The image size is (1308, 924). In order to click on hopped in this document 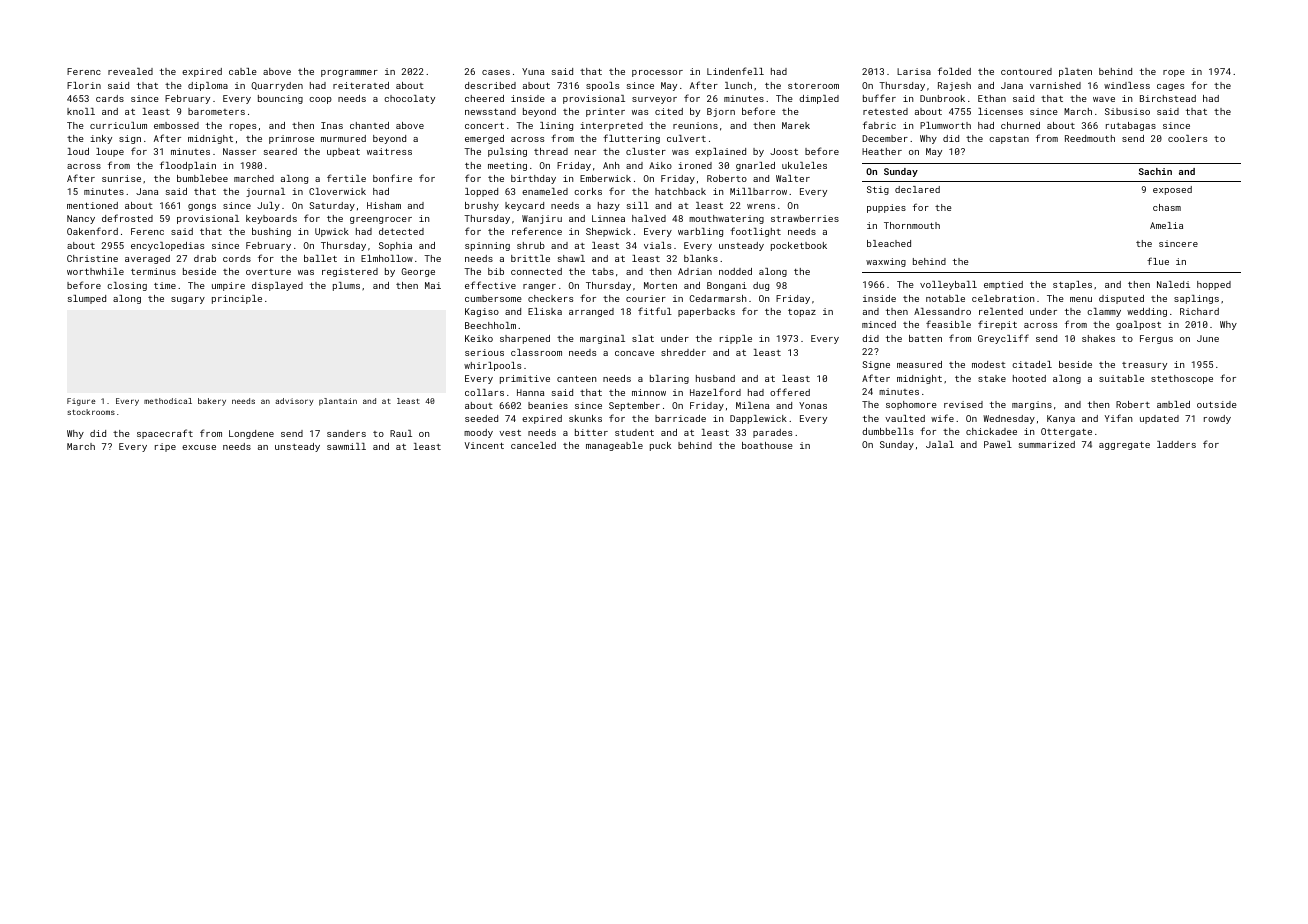, I will do `click(1214, 285)`.
